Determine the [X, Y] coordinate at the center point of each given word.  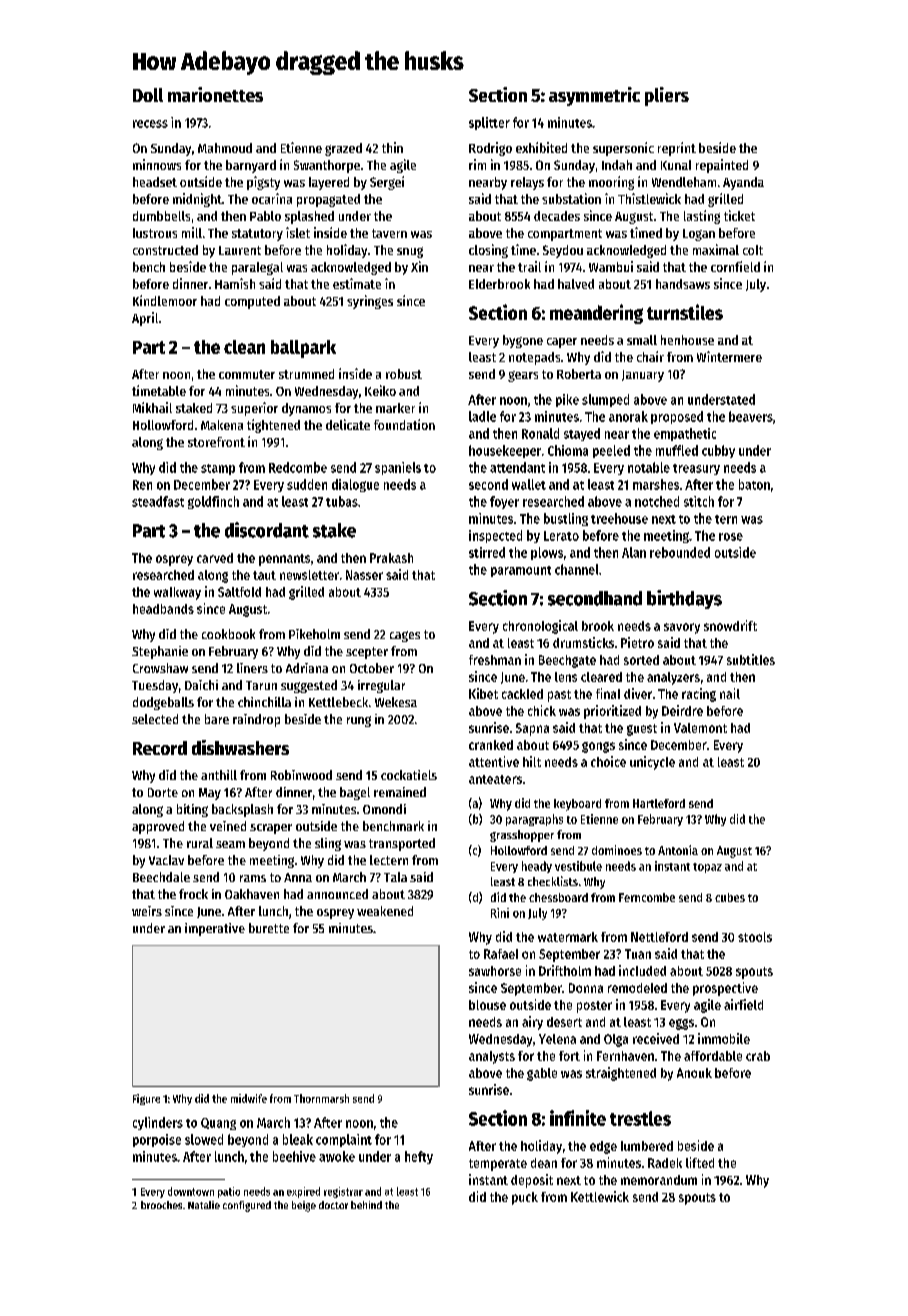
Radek [665, 1163]
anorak [628, 416]
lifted [700, 1162]
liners [252, 668]
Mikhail [152, 407]
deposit [532, 1181]
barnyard [251, 166]
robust [404, 374]
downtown [191, 1191]
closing [488, 251]
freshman [495, 660]
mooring [611, 183]
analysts [492, 1057]
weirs [147, 911]
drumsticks [583, 642]
